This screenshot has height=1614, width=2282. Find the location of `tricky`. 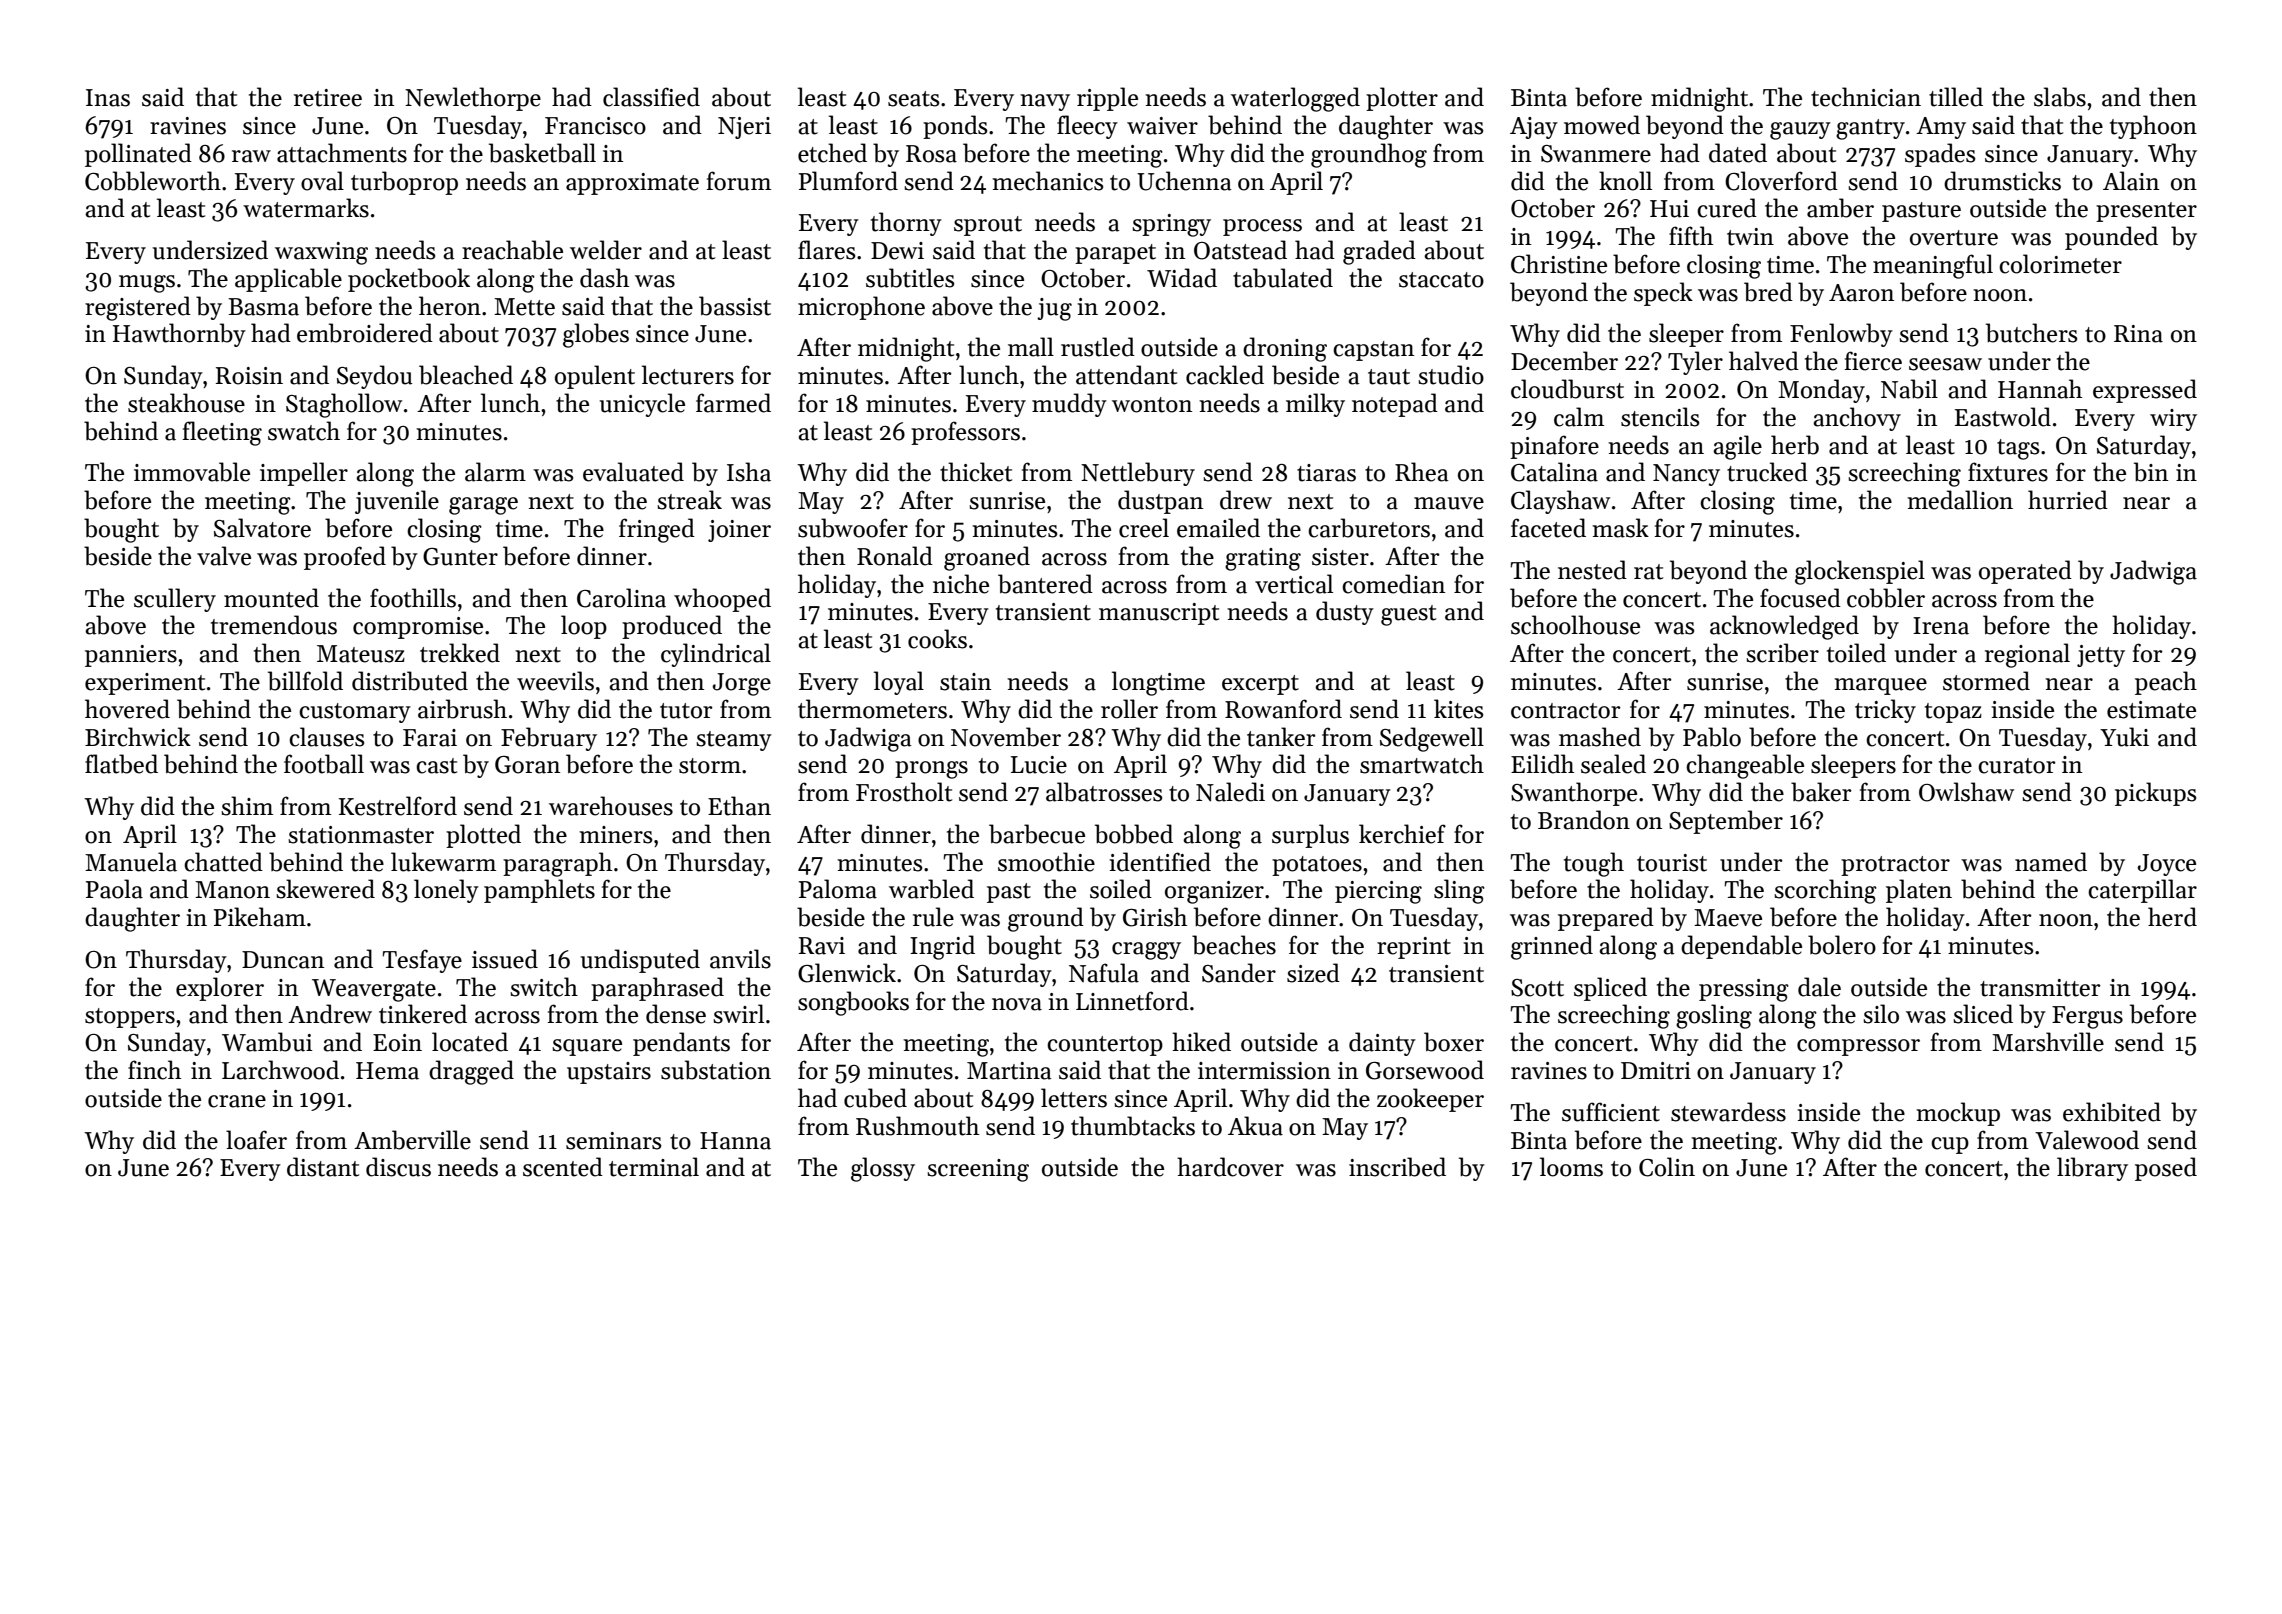

tricky is located at coordinates (1885, 711).
